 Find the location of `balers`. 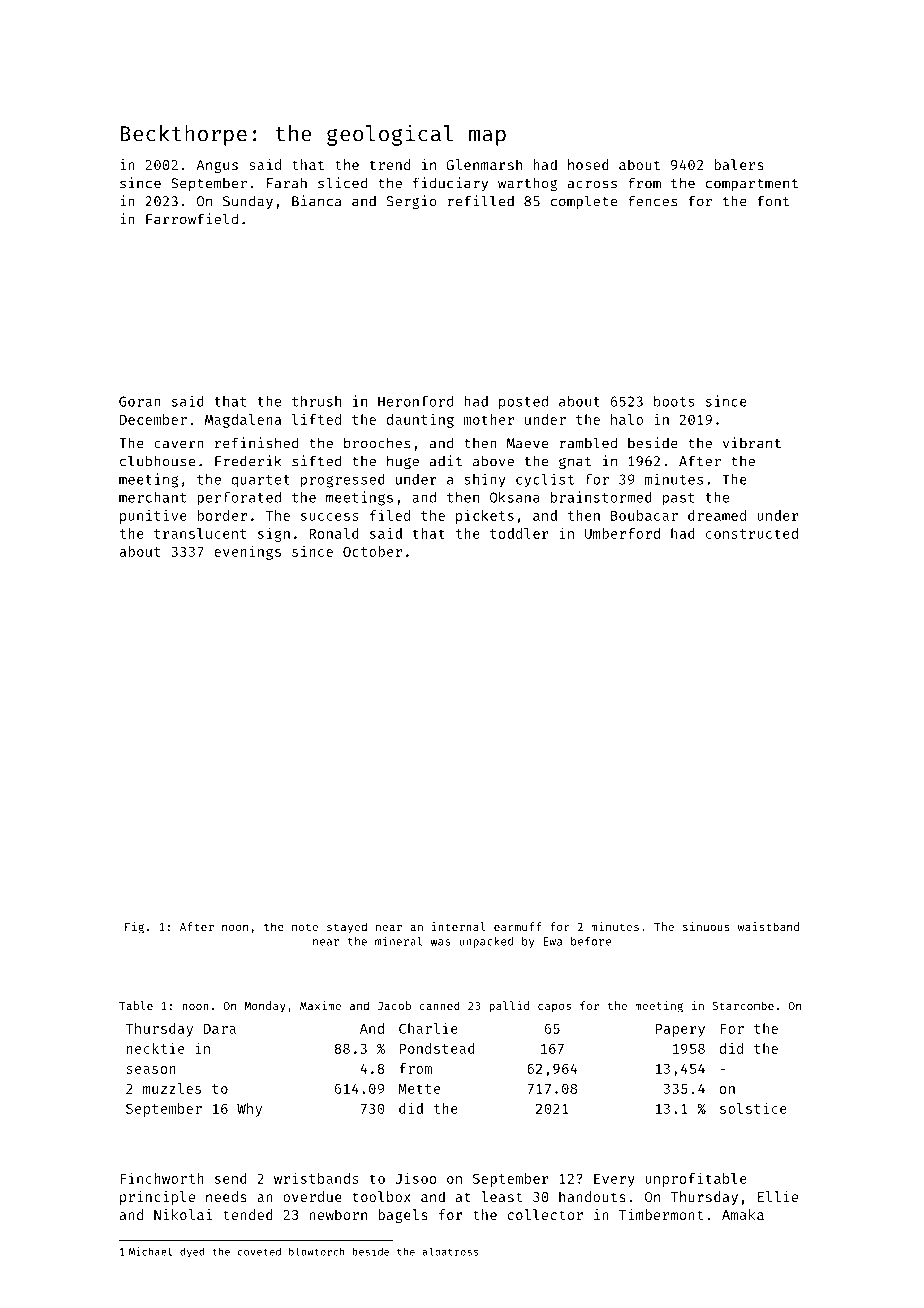

balers is located at coordinates (739, 164).
